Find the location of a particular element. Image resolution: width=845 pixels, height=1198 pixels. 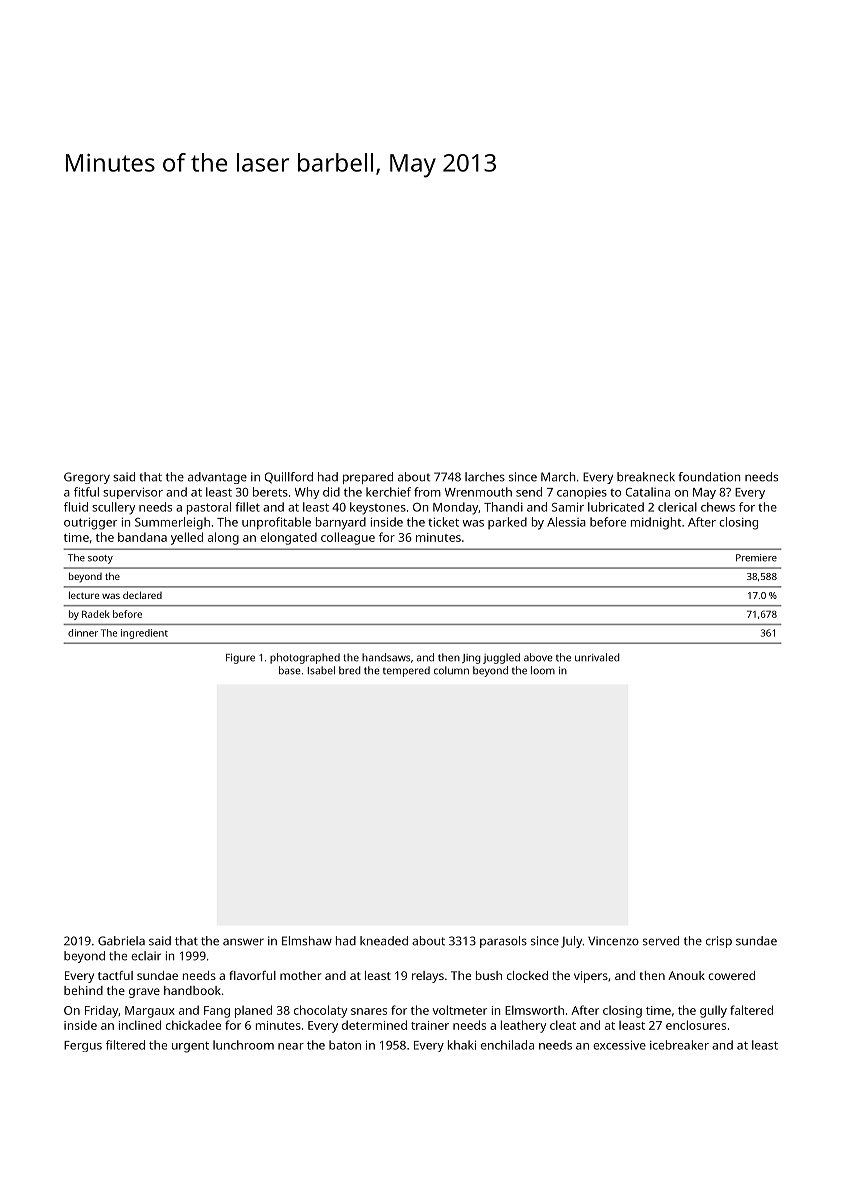

handsaws is located at coordinates (386, 657).
